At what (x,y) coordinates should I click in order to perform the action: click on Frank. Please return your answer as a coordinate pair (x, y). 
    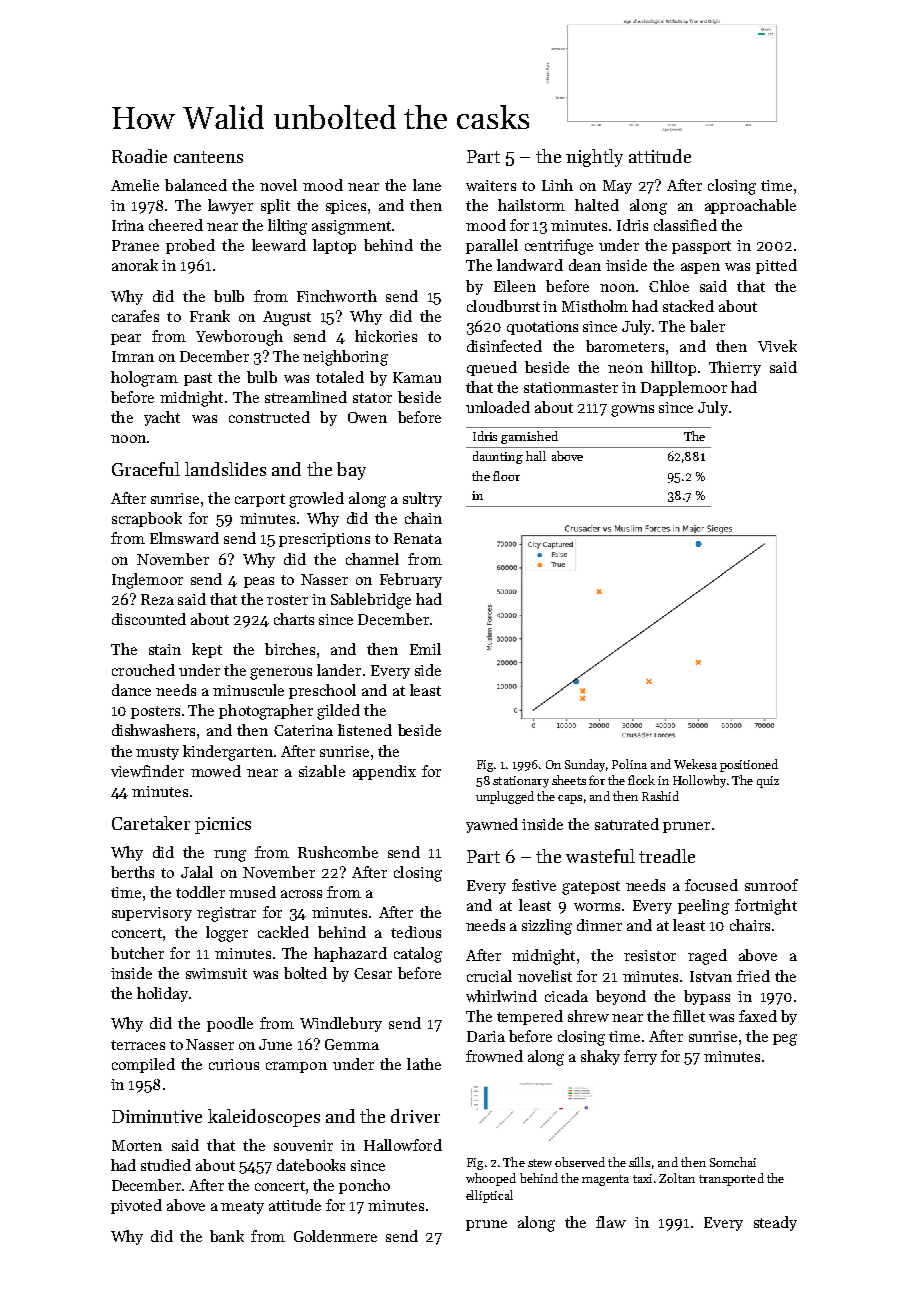
    Looking at the image, I should click on (210, 316).
